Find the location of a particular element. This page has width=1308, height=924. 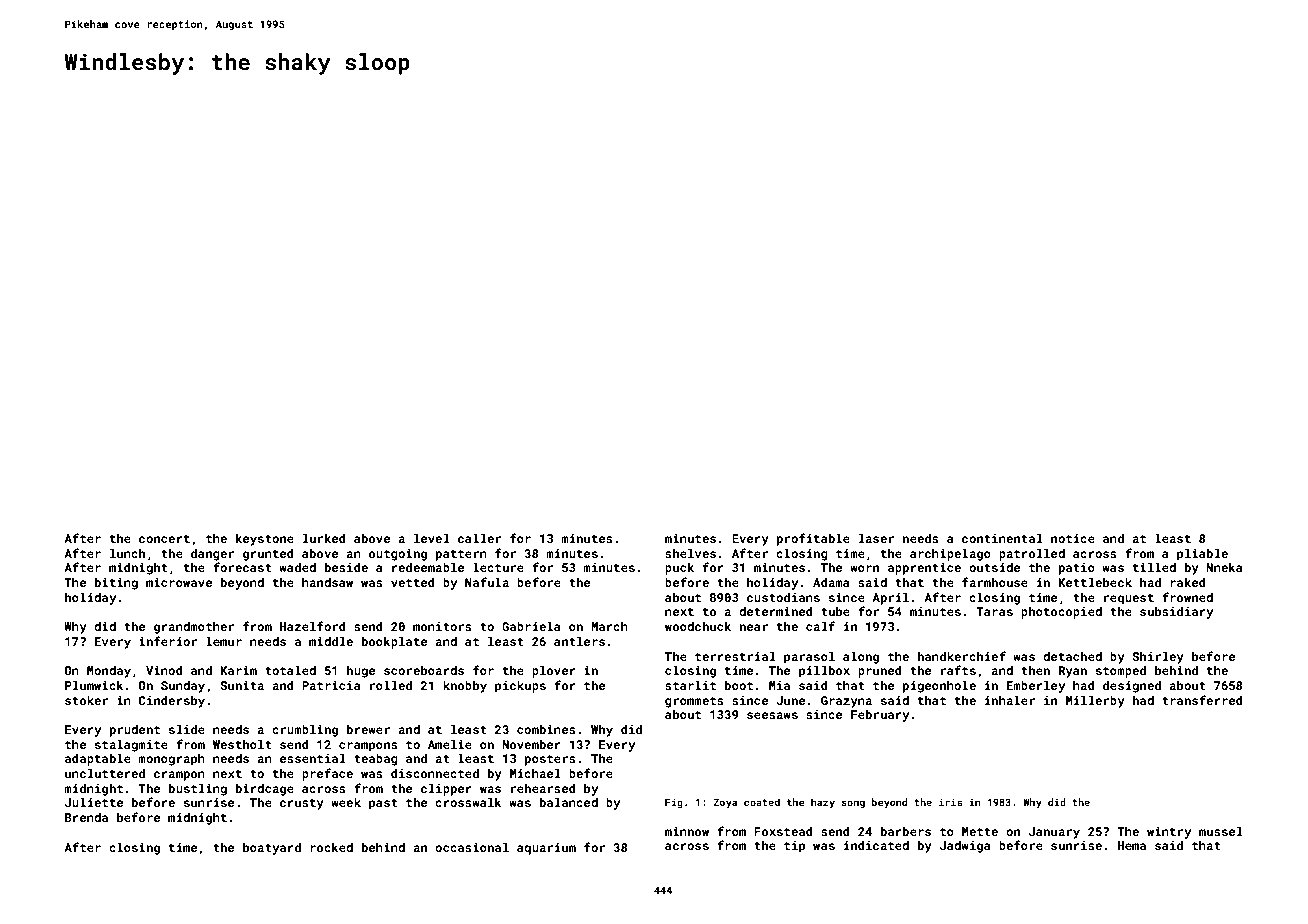

Grazyna is located at coordinates (846, 702).
